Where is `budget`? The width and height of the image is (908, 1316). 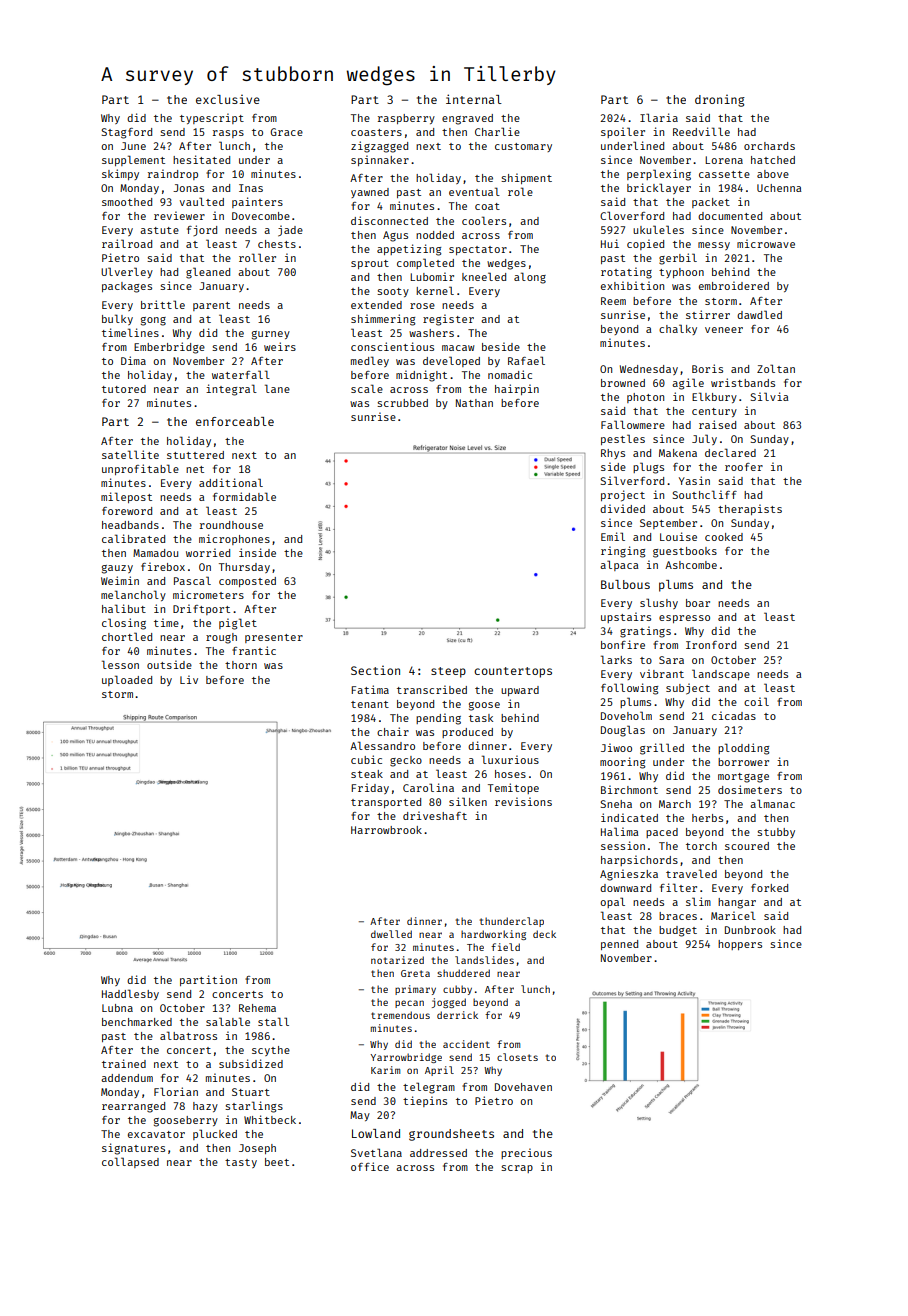
budget is located at coordinates (678, 931).
